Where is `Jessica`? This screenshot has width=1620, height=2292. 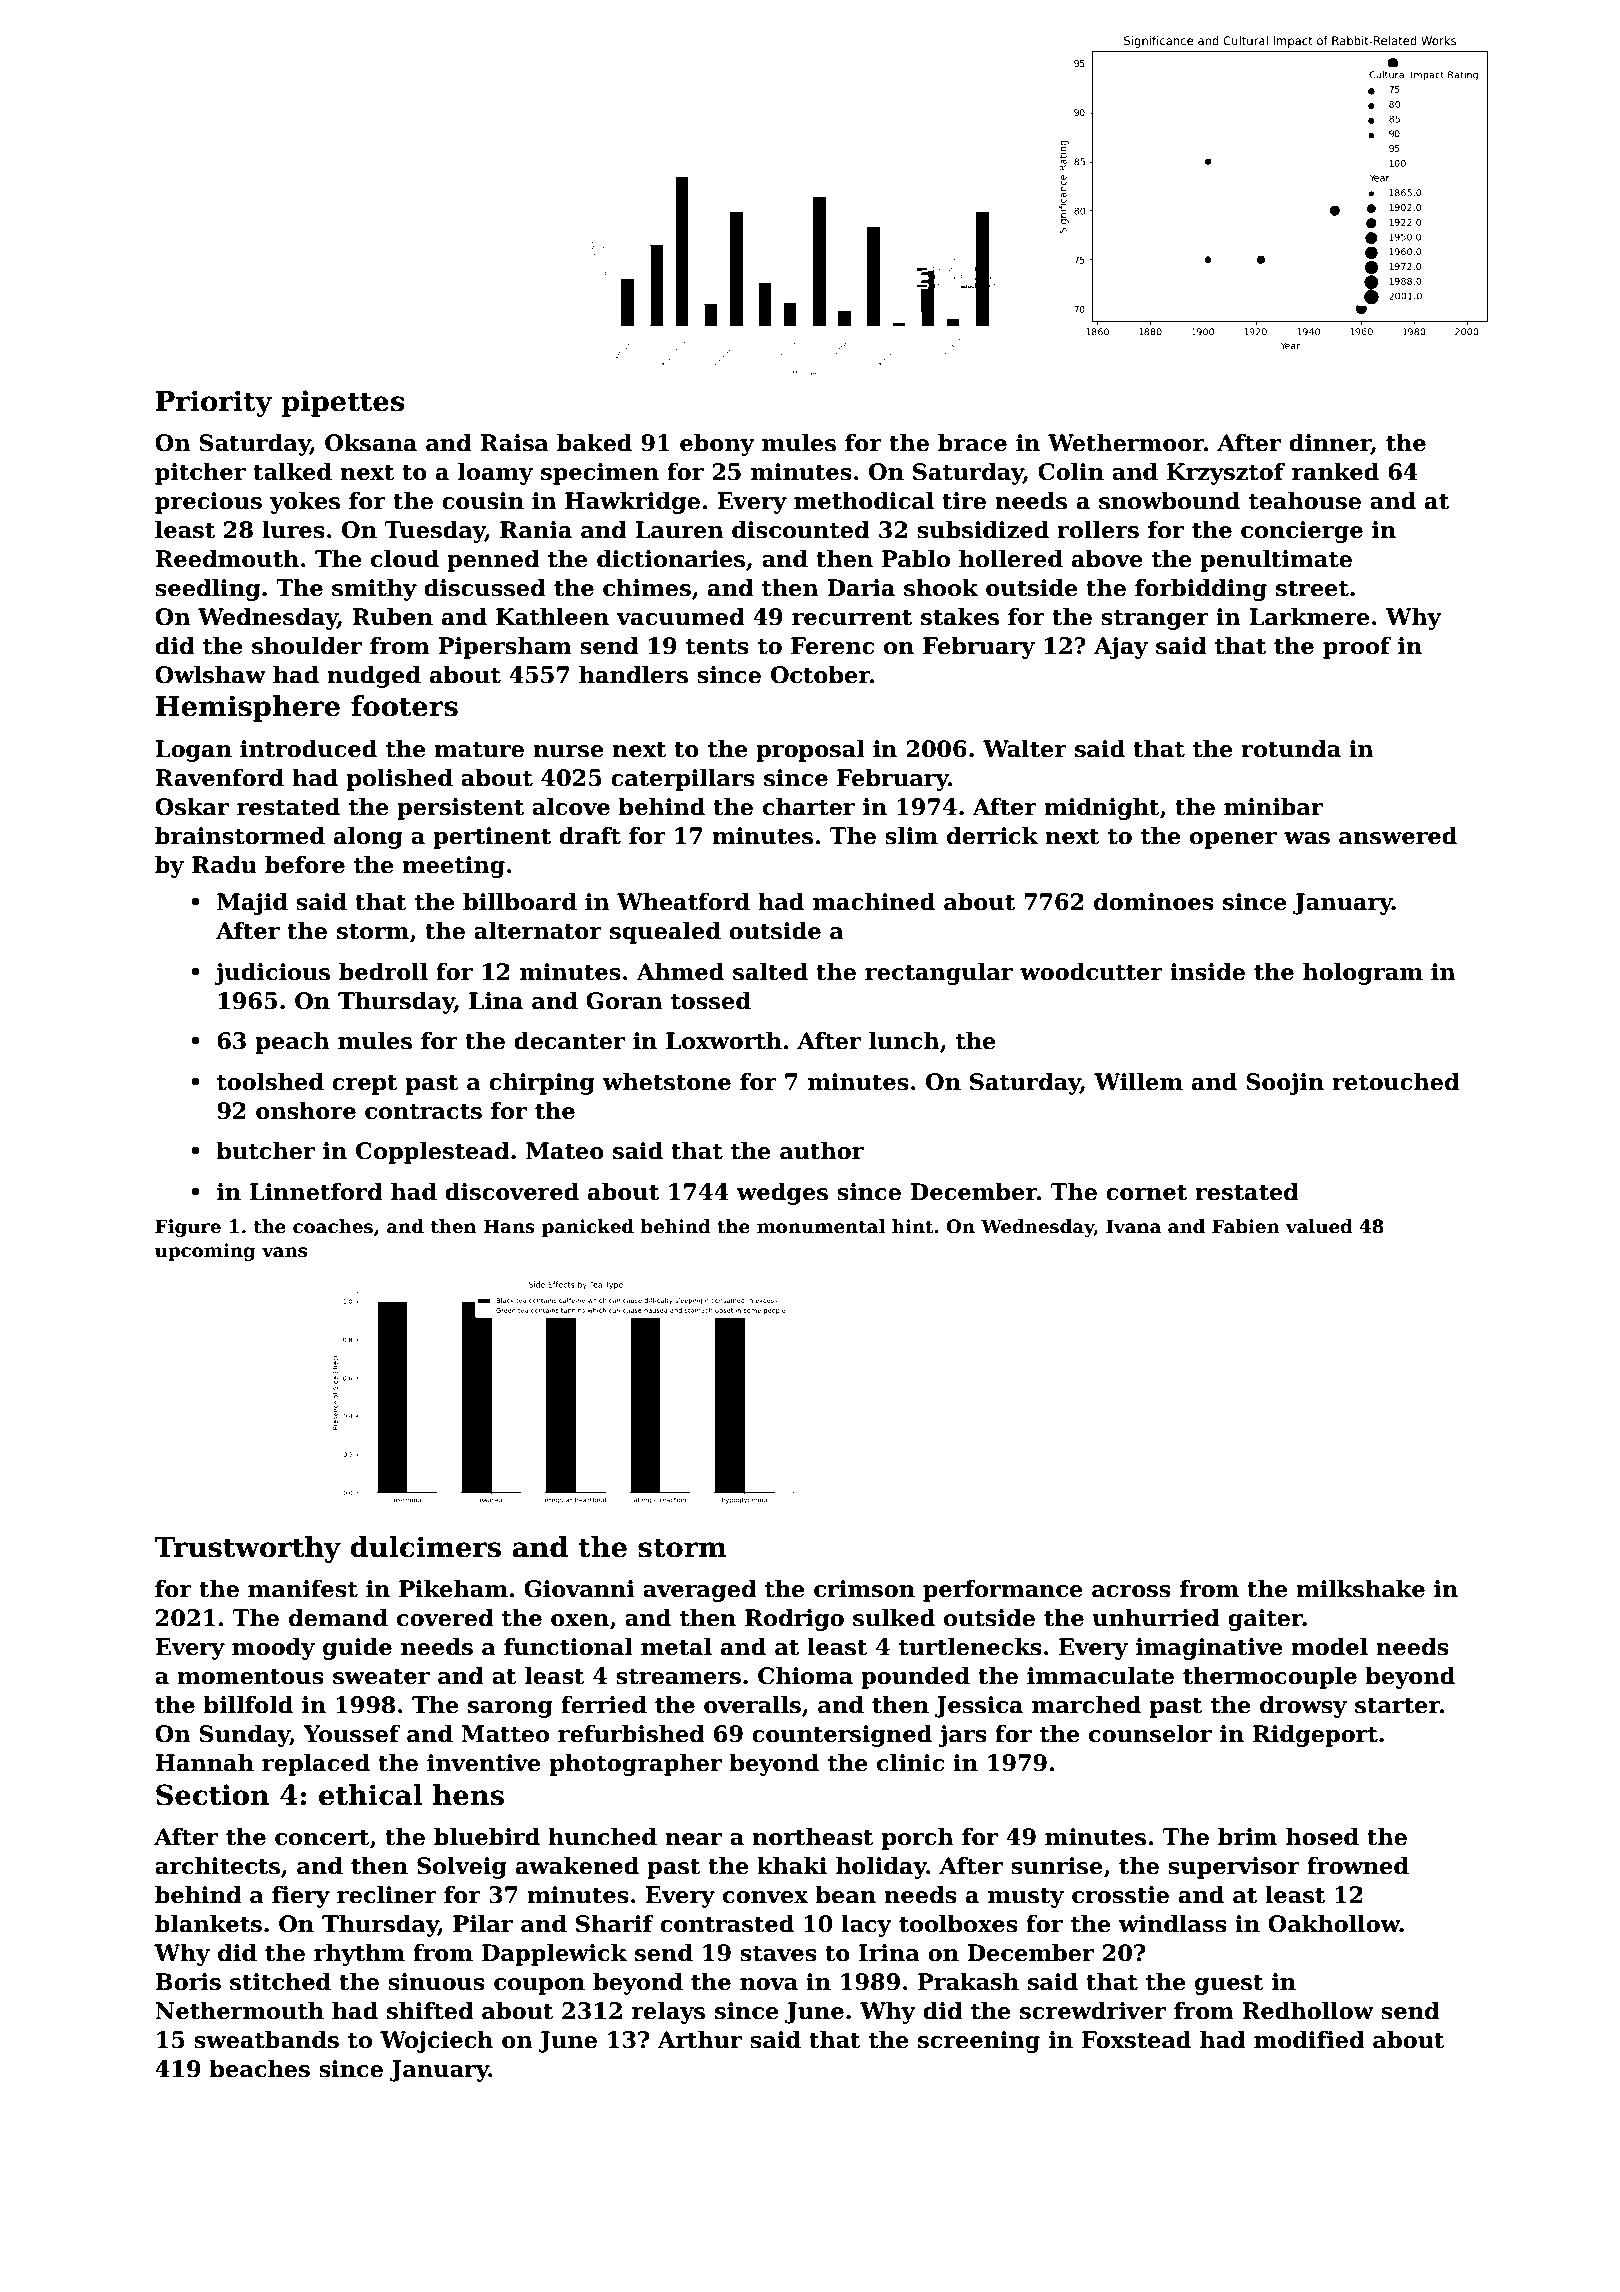 Jessica is located at coordinates (979, 1707).
